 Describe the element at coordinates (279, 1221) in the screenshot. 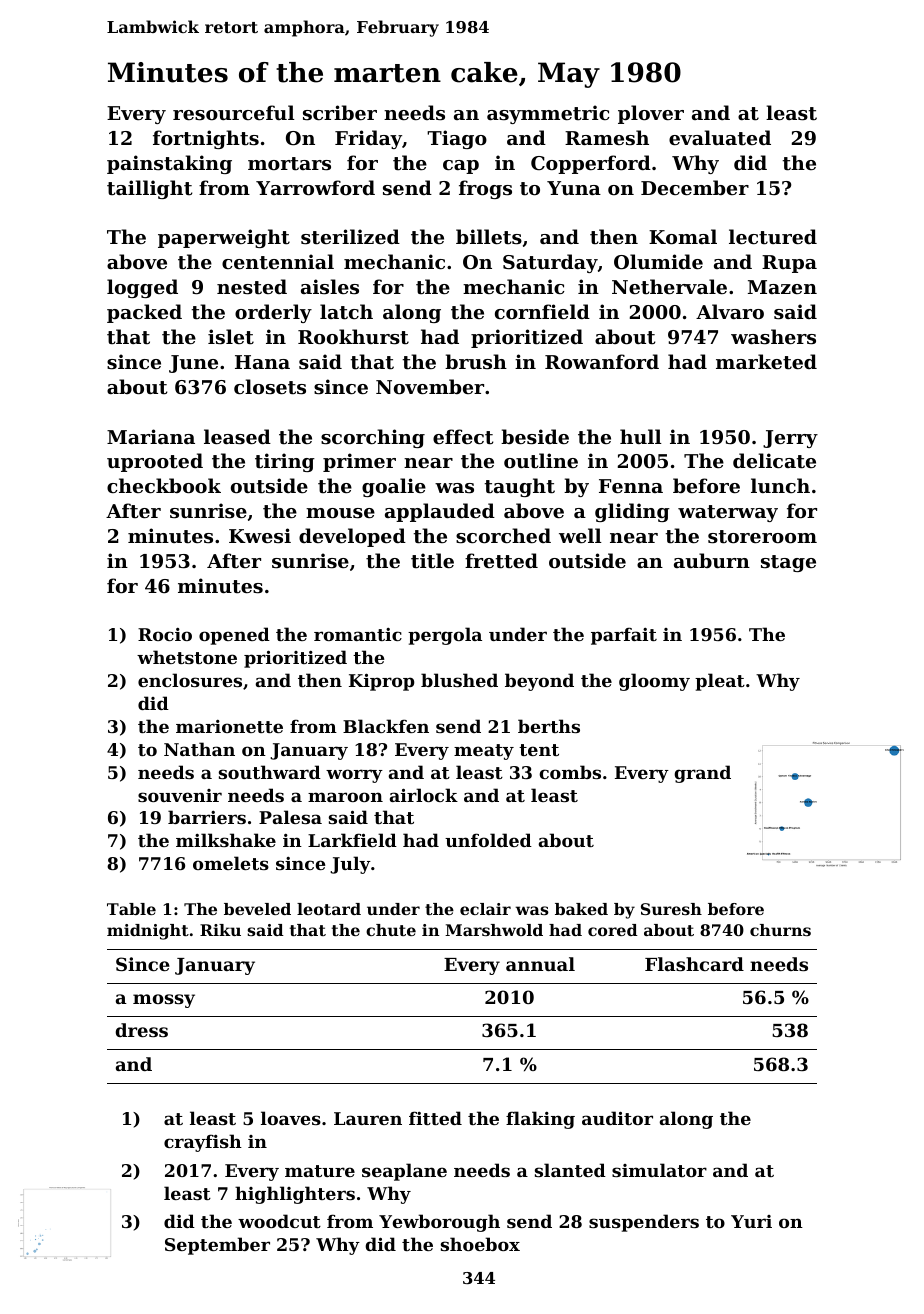

I see `woodcut` at that location.
